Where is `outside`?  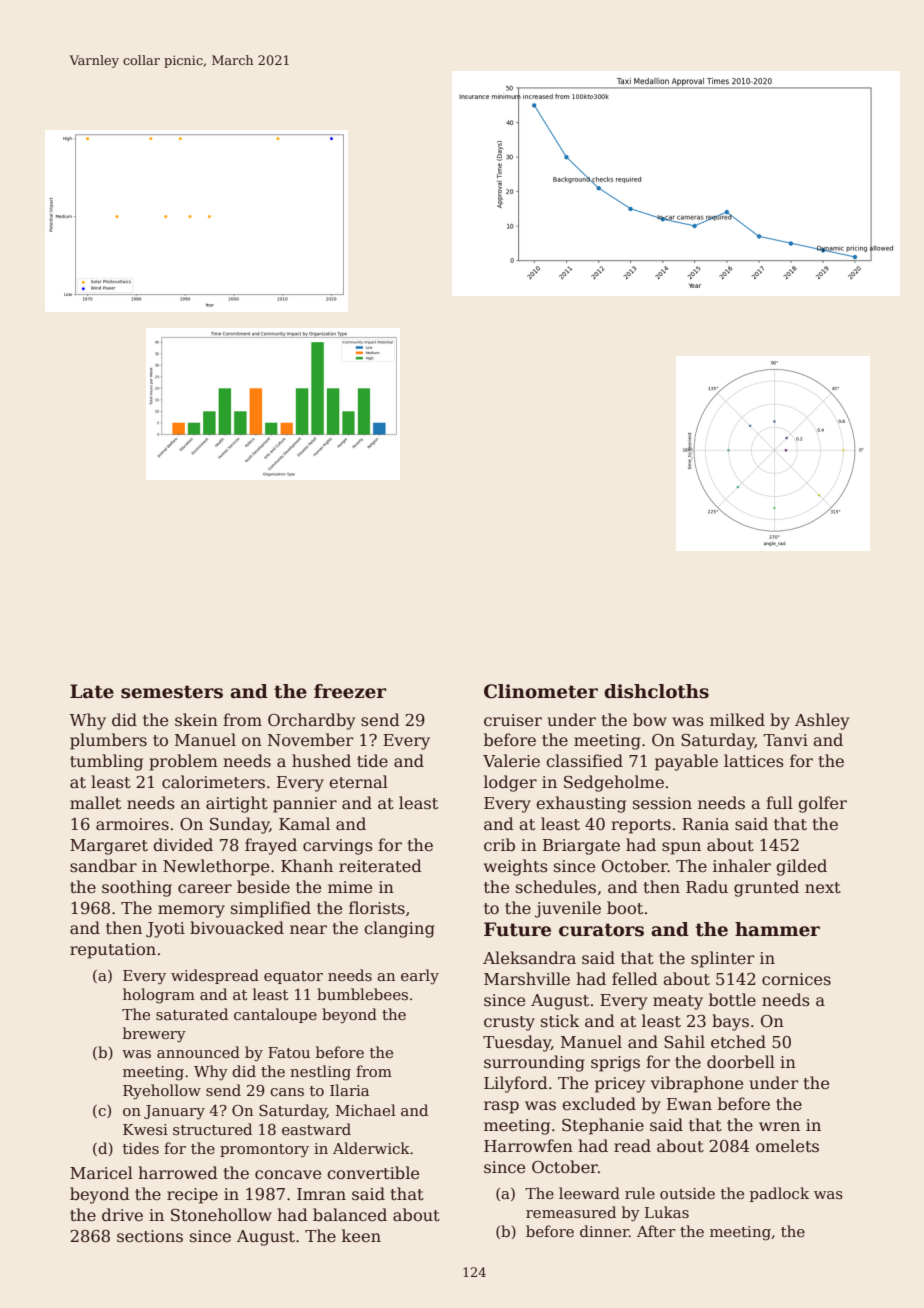 outside is located at coordinates (687, 1193).
